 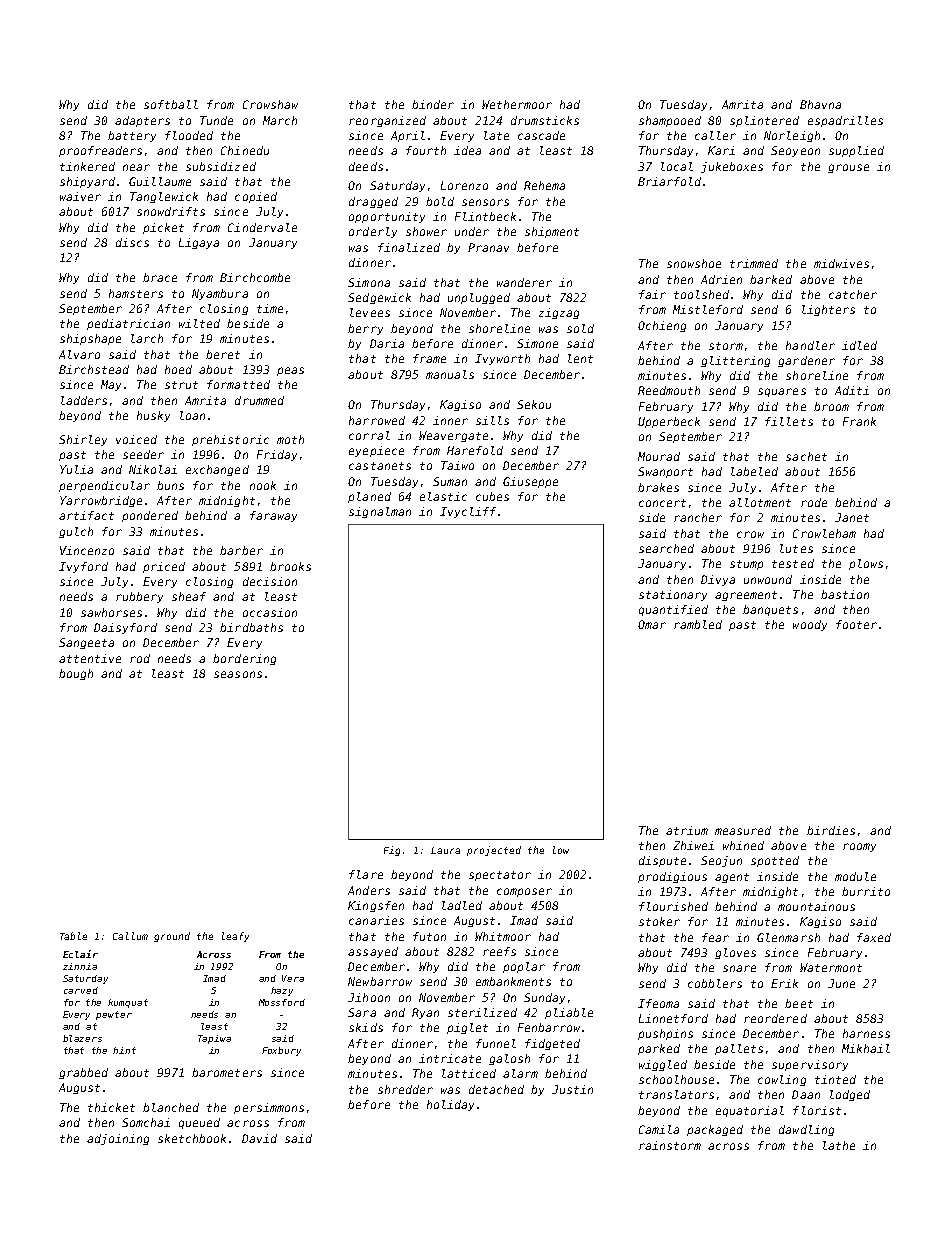 I want to click on splintered, so click(x=764, y=121).
